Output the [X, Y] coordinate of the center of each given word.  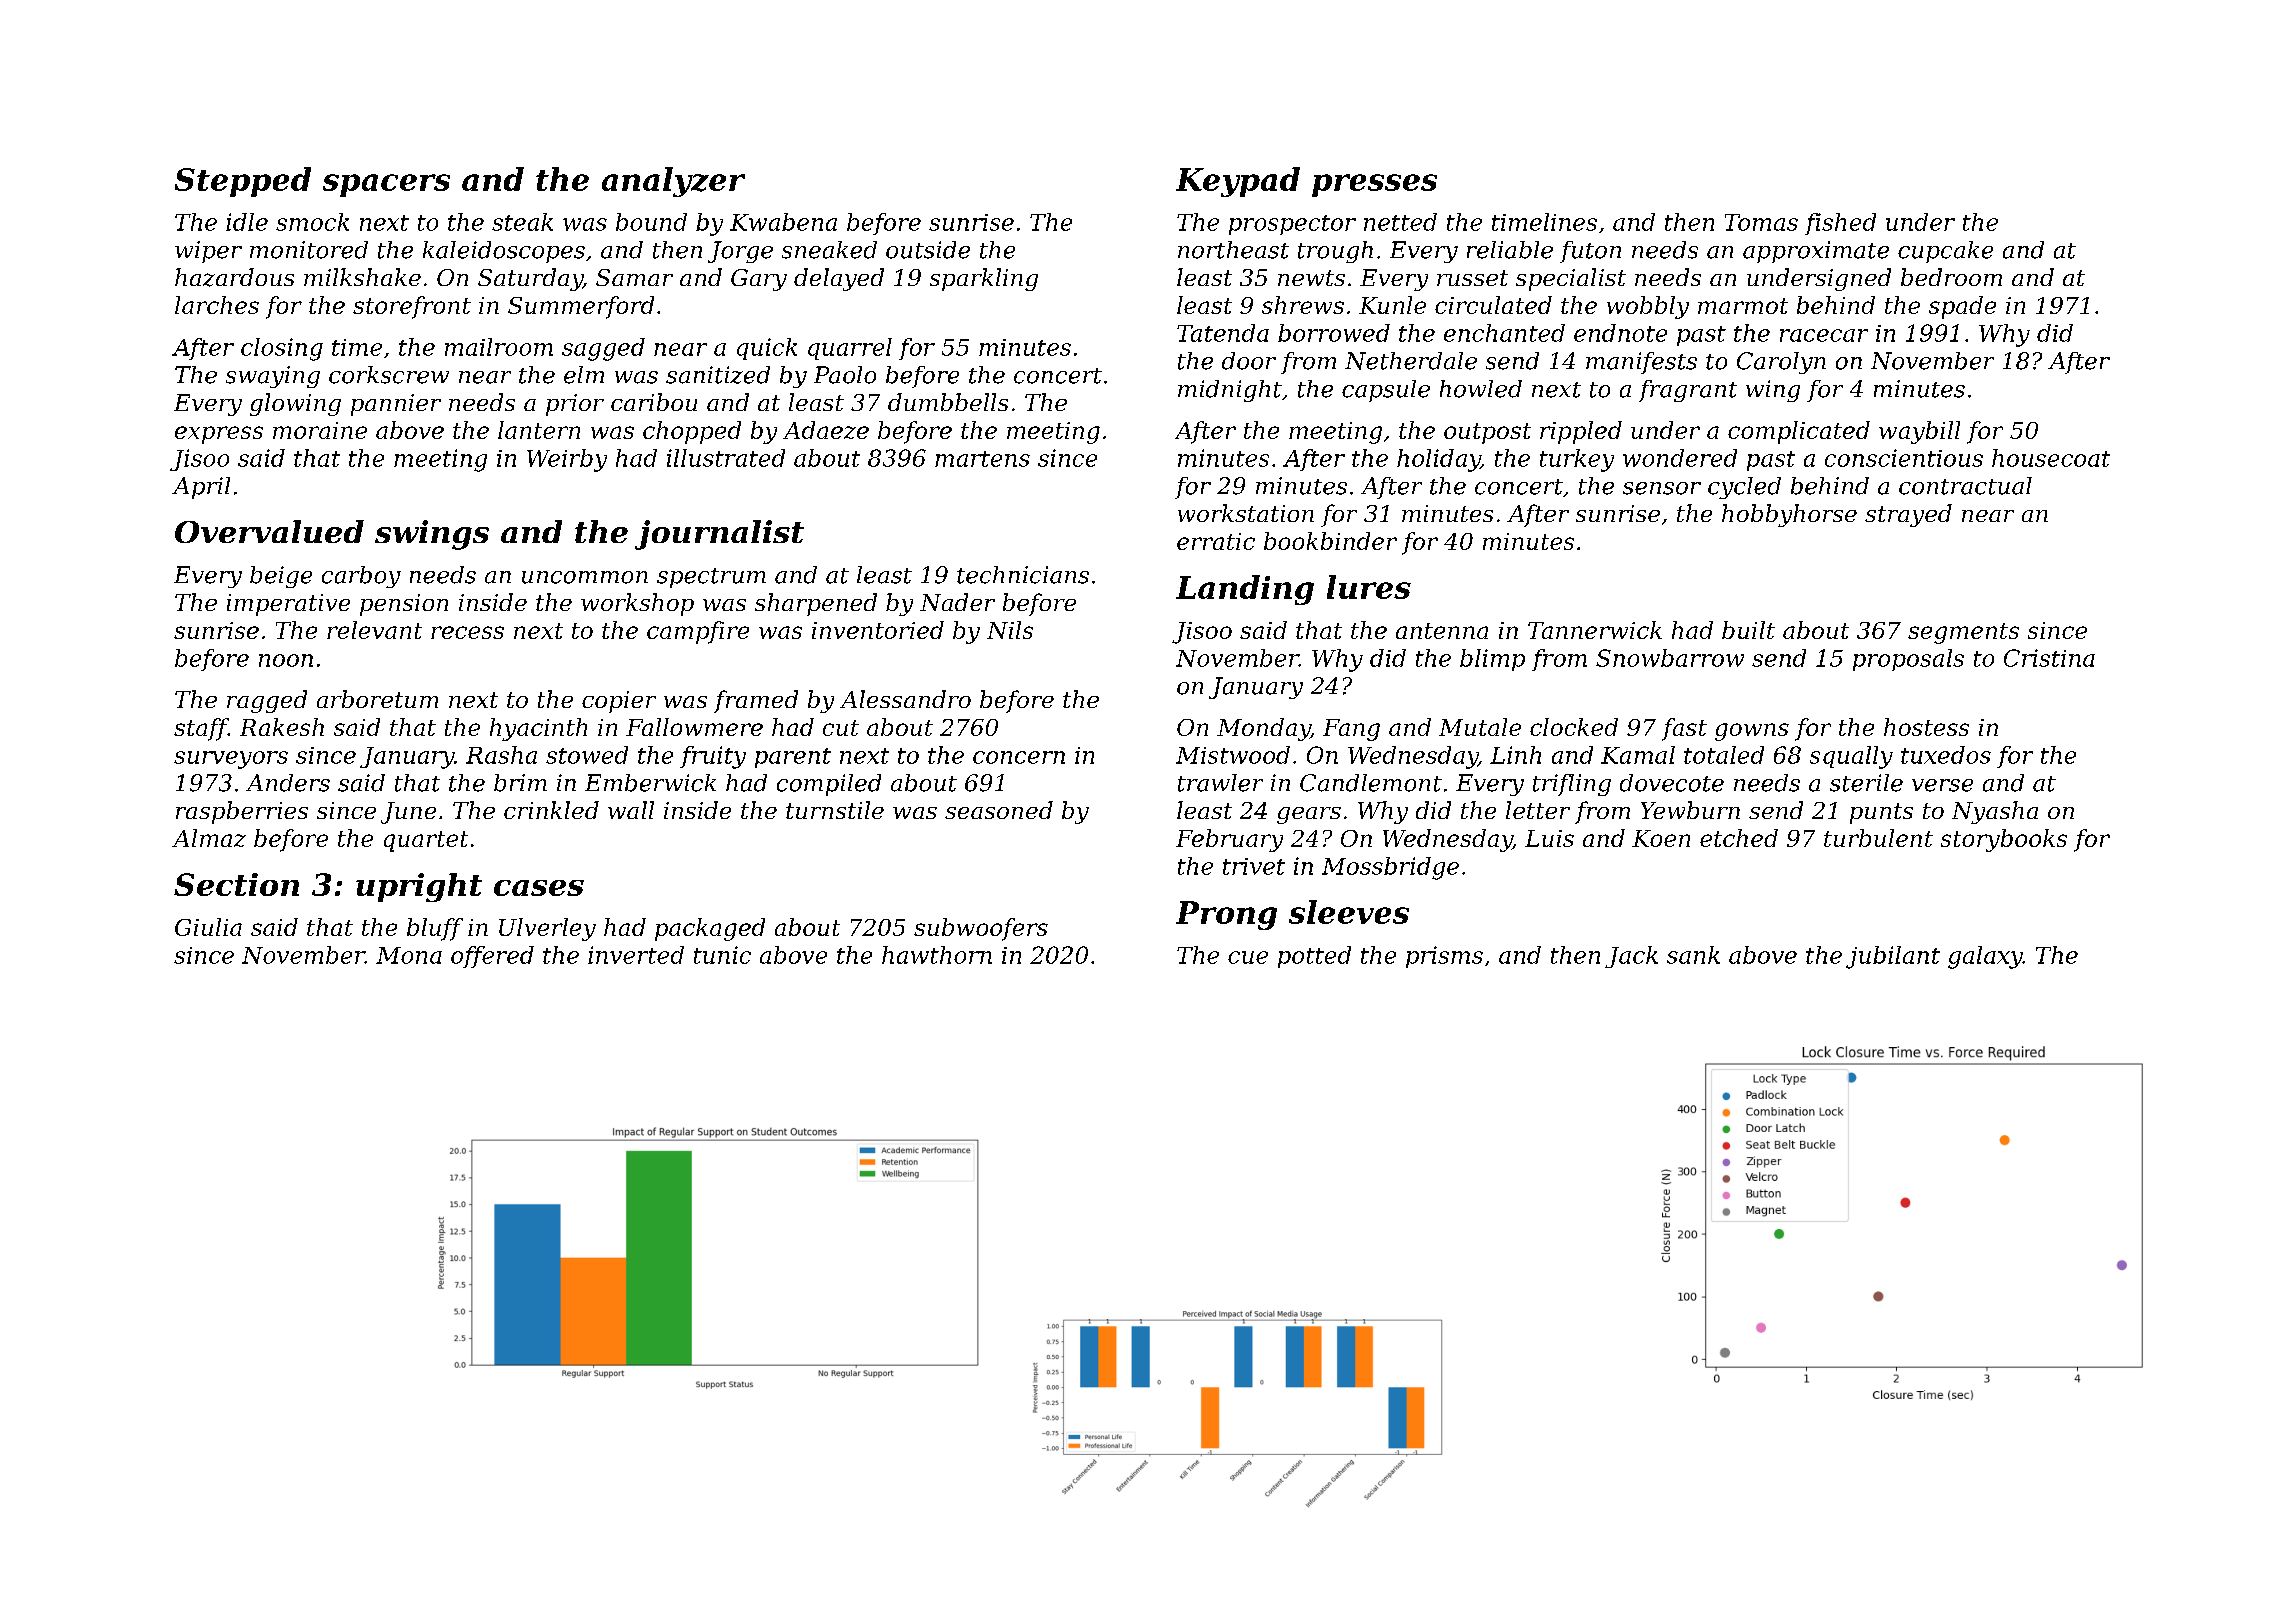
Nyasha [1995, 812]
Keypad [1238, 182]
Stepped [243, 182]
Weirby [567, 460]
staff [201, 729]
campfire [698, 632]
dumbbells [948, 402]
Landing [1245, 590]
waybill [1919, 432]
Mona [409, 955]
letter [1538, 810]
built [1748, 630]
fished [1840, 224]
